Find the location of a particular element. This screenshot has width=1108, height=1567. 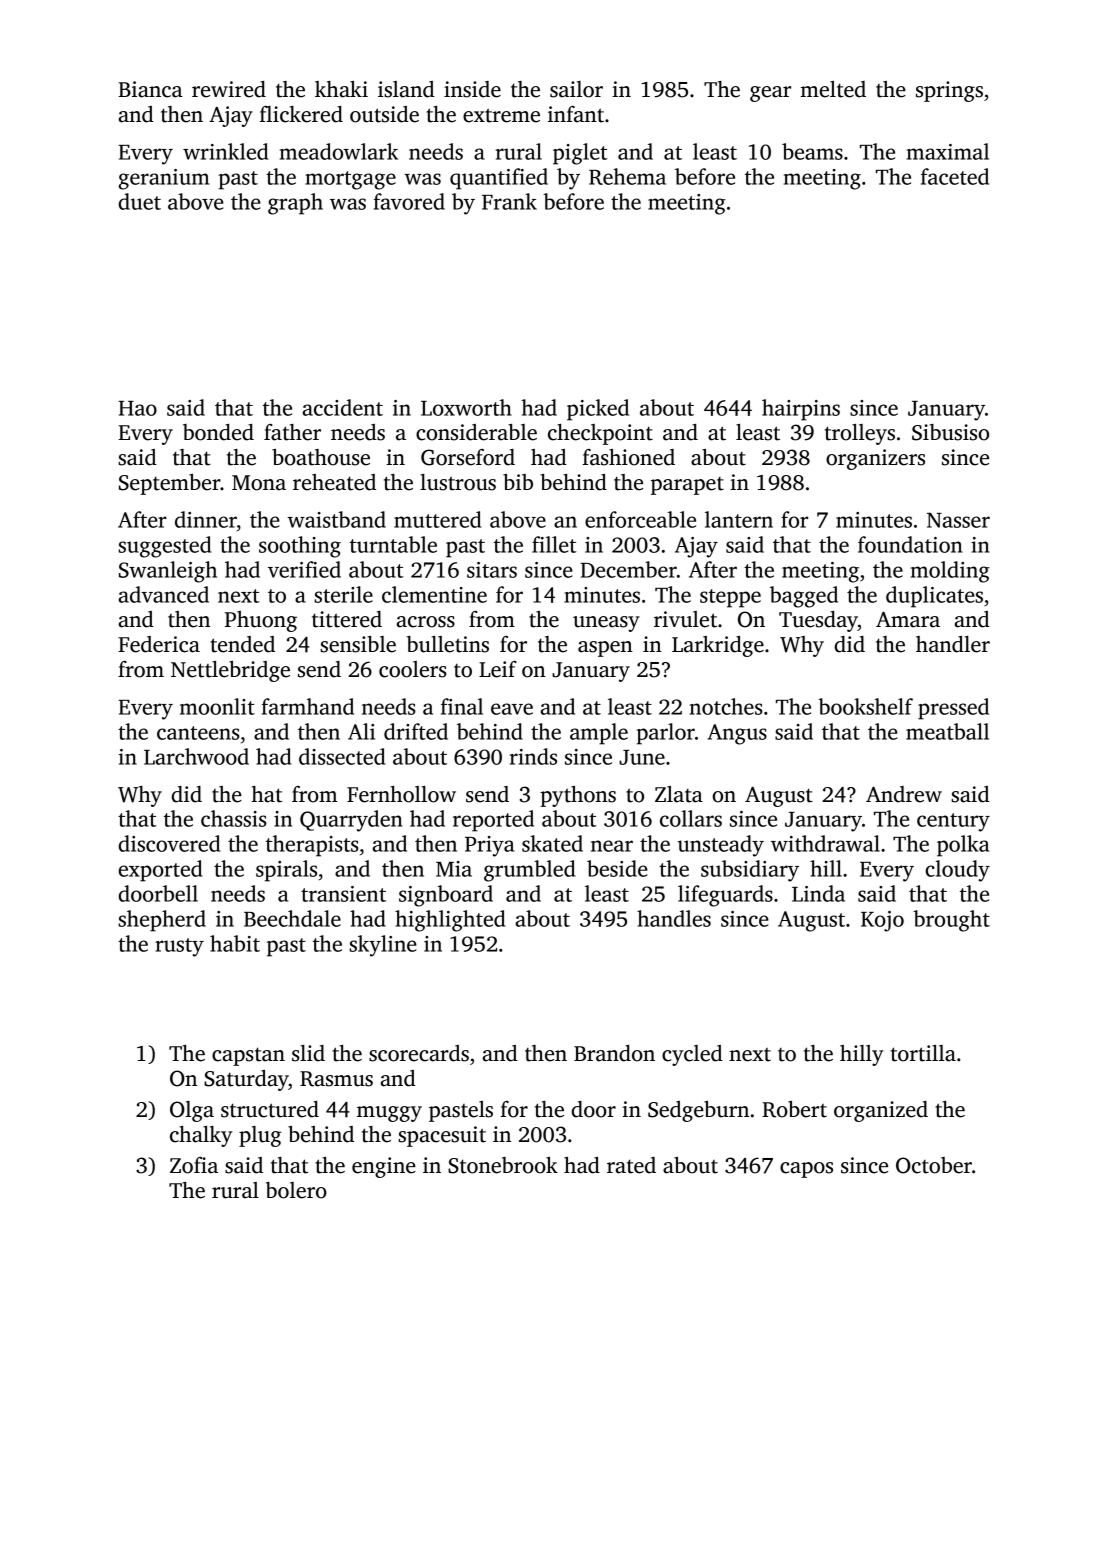

trolleys is located at coordinates (860, 434).
